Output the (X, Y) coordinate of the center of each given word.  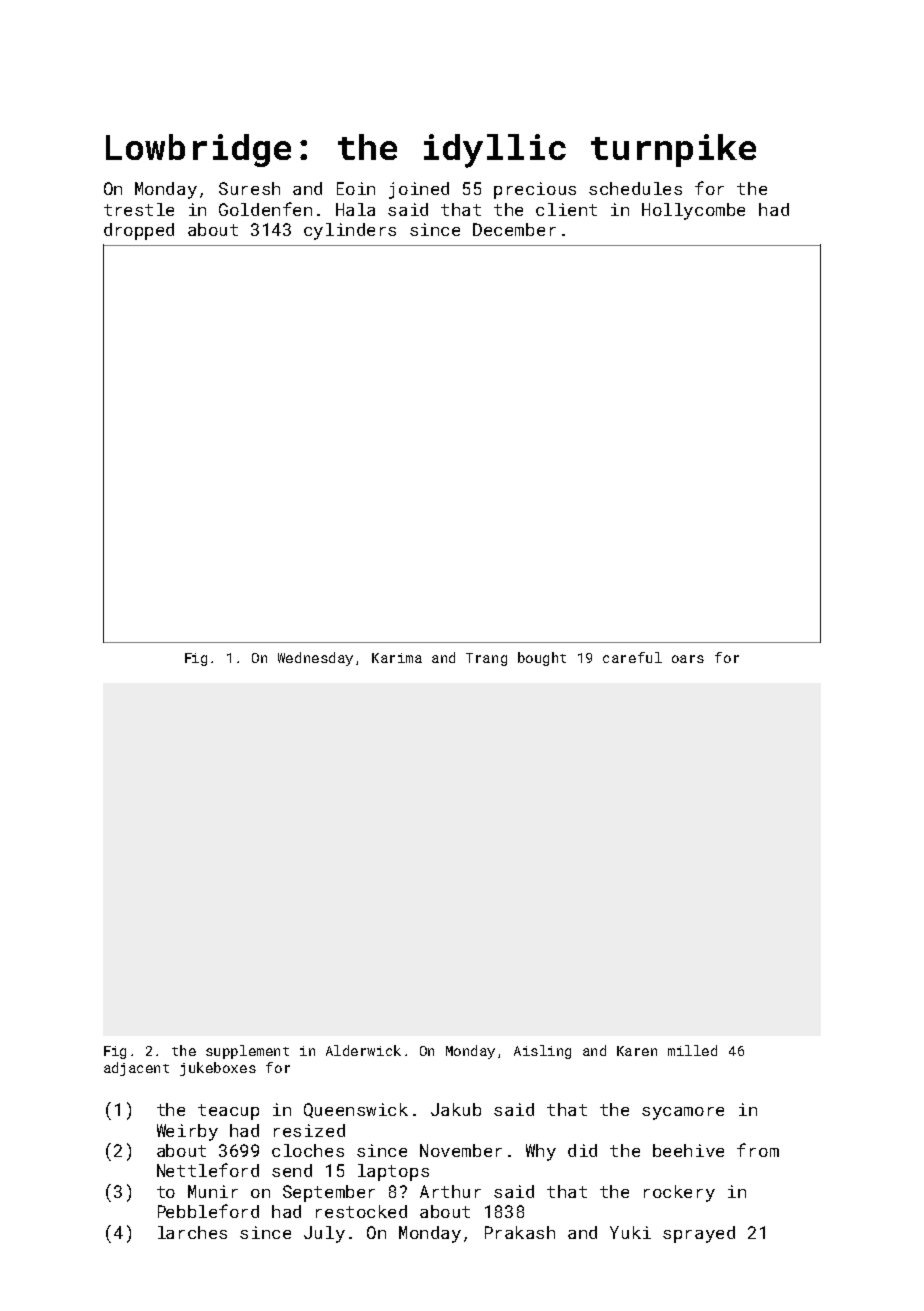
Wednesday (315, 659)
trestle (139, 209)
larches (192, 1232)
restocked (361, 1211)
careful (632, 657)
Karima (397, 658)
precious (535, 190)
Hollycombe (693, 211)
